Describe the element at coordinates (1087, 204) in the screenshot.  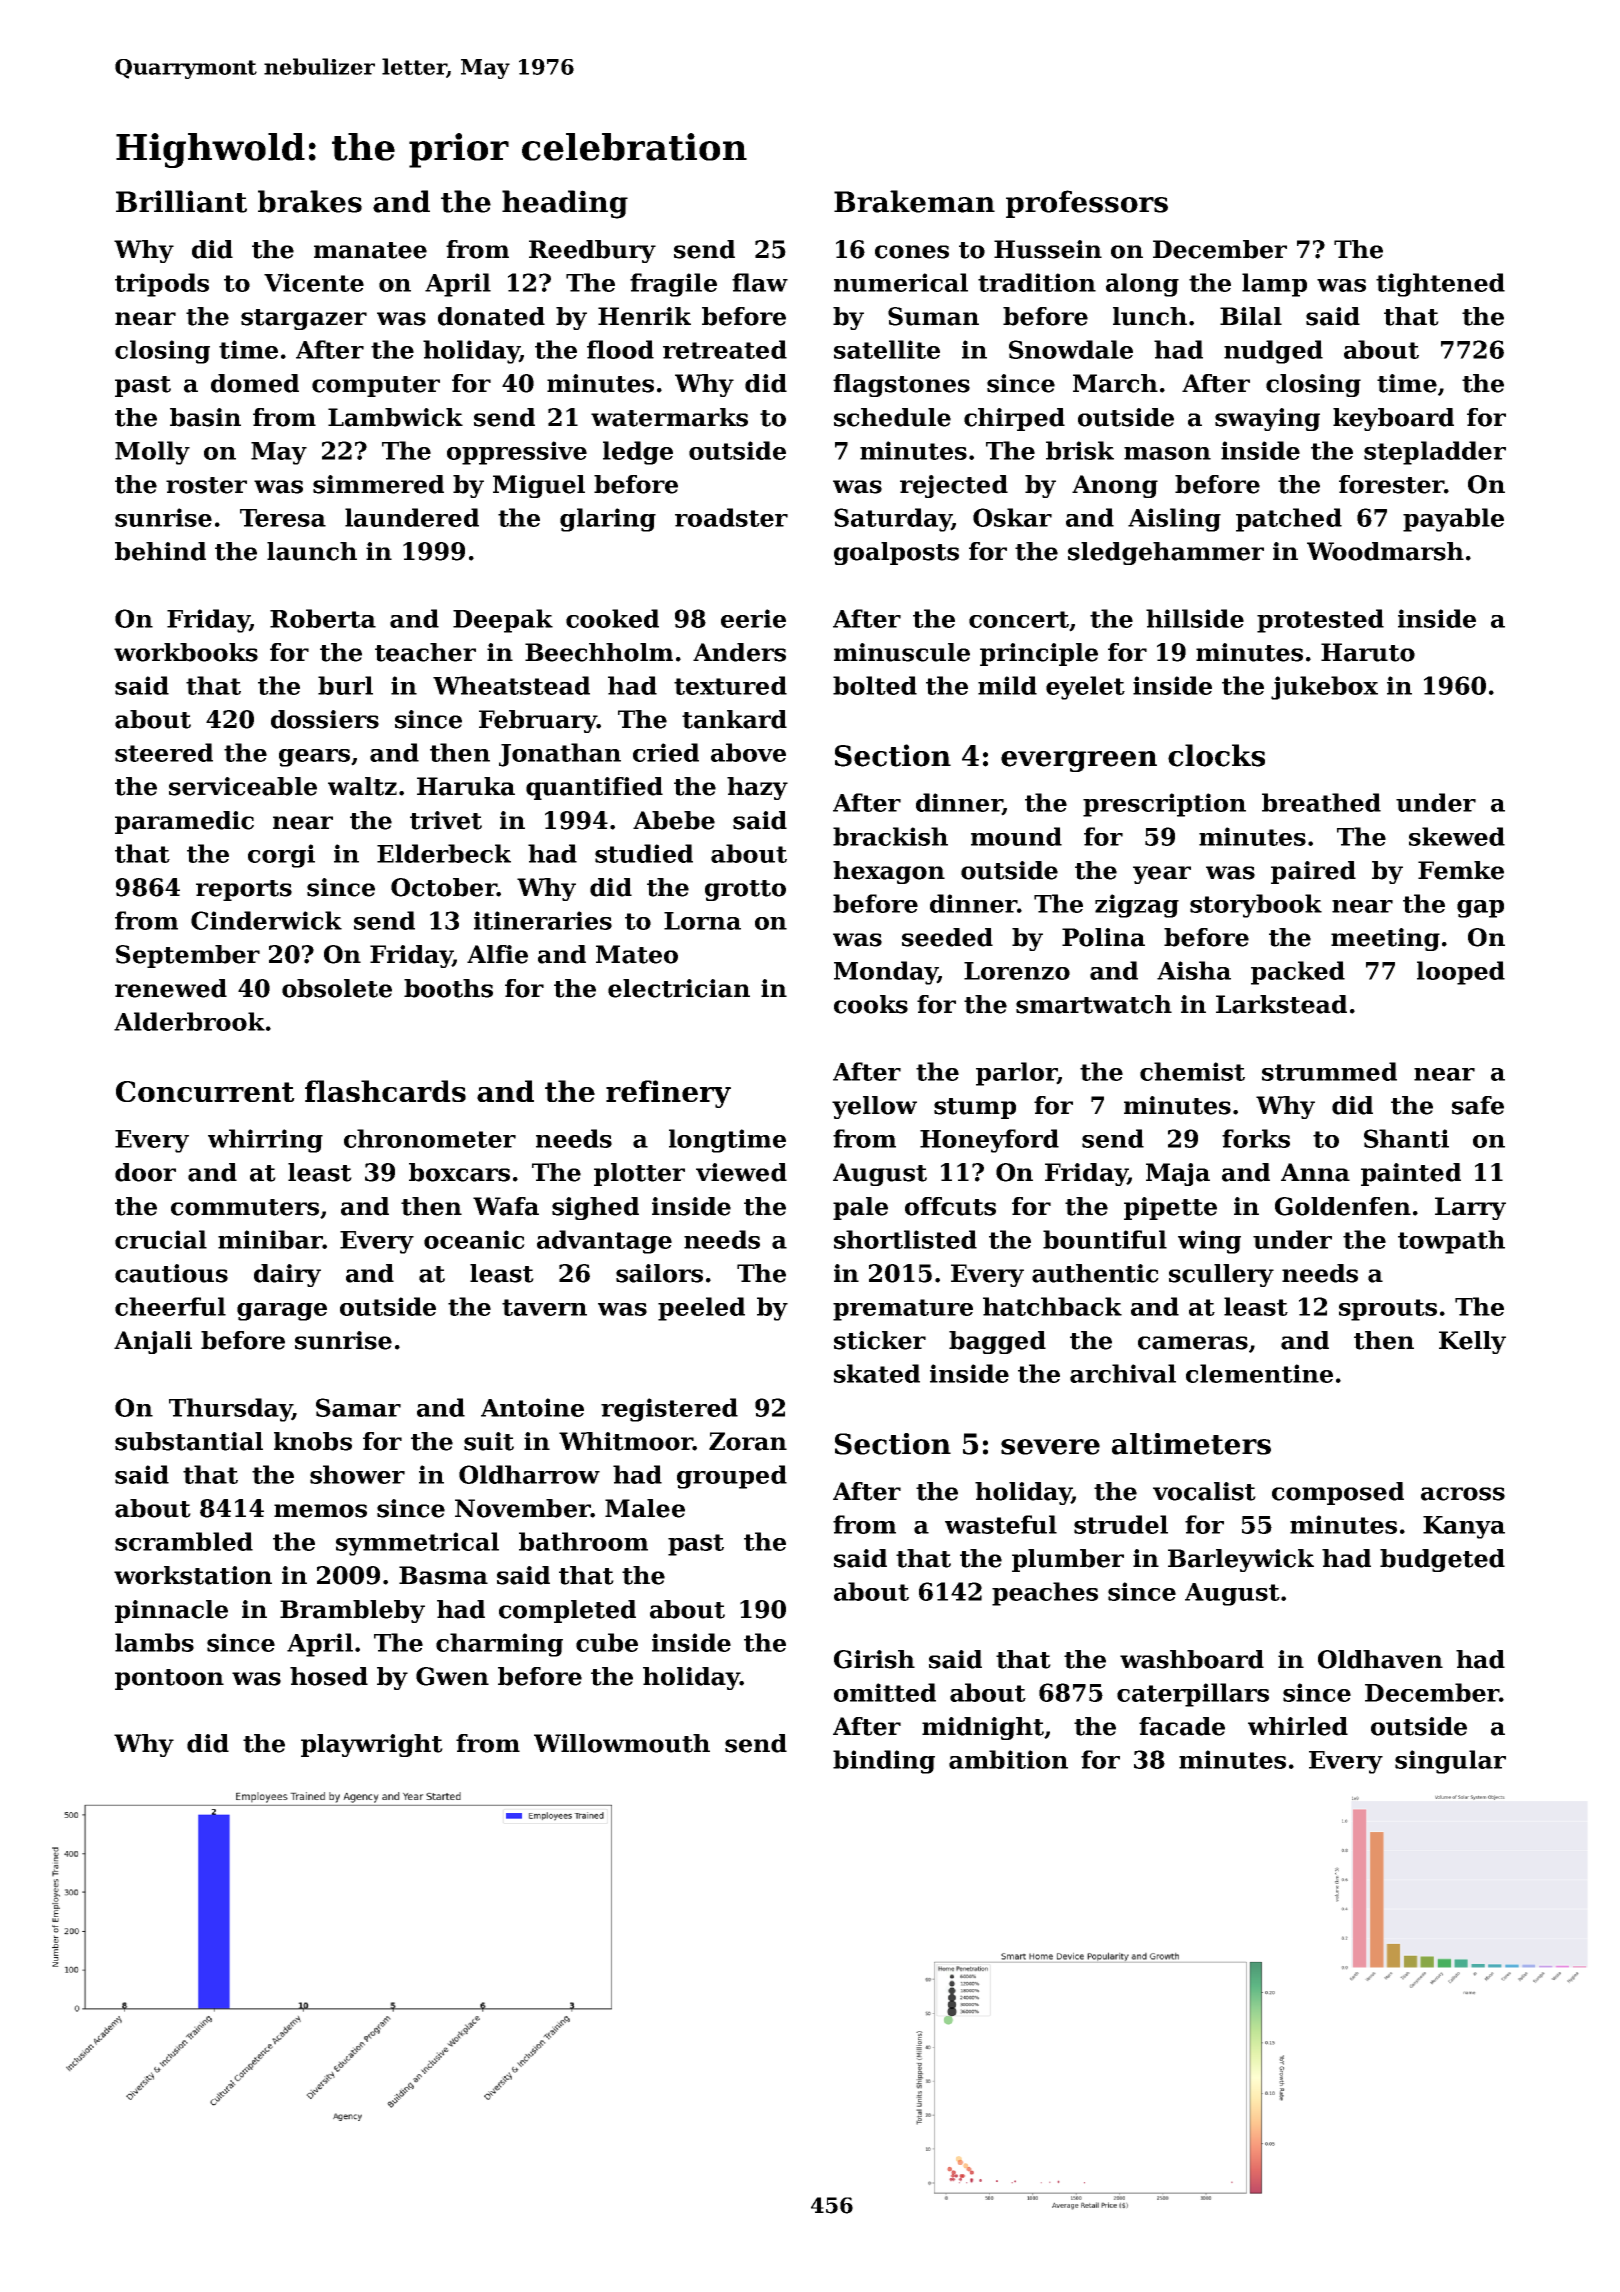
I see `professors` at that location.
